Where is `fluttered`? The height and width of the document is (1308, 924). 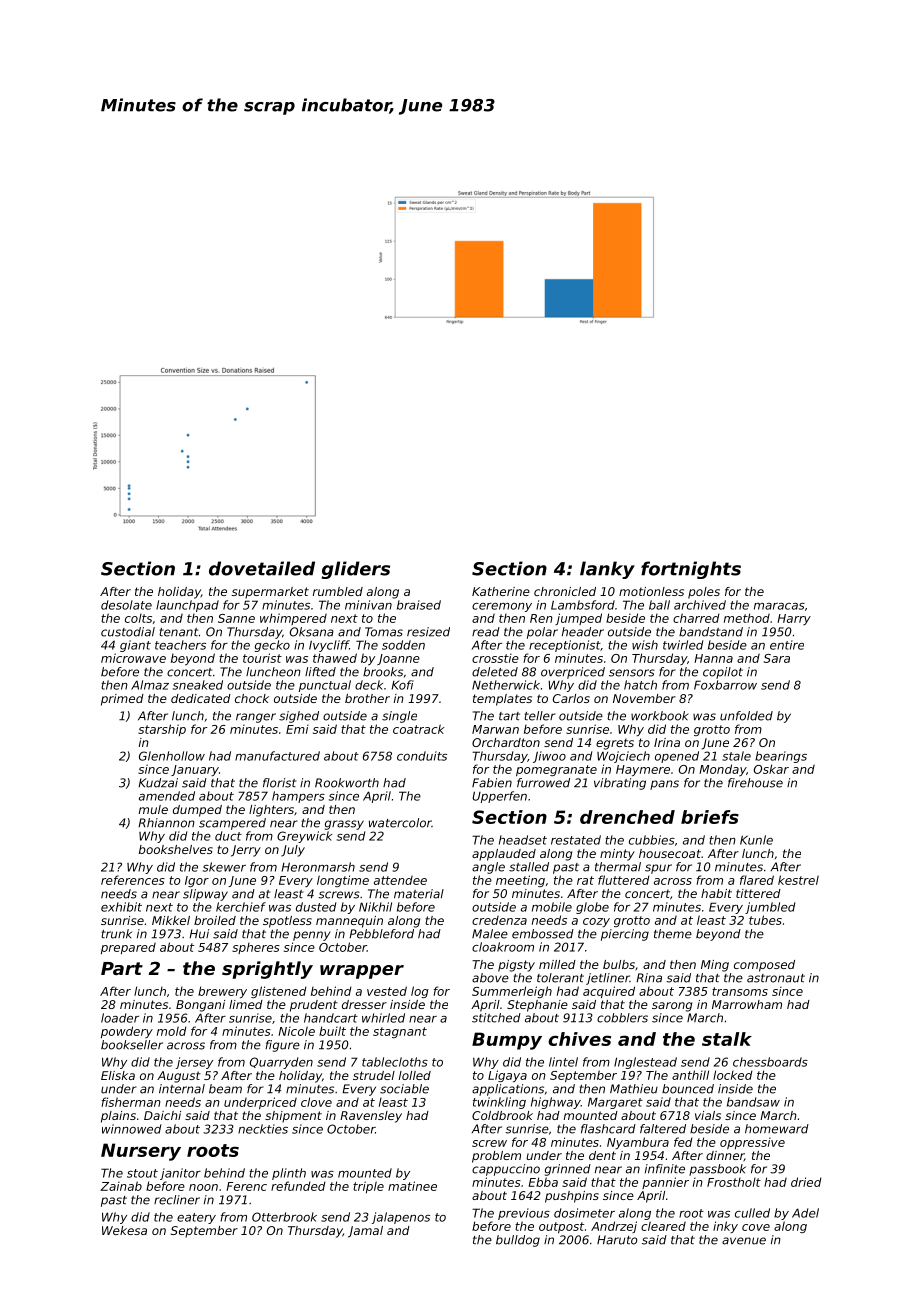 fluttered is located at coordinates (624, 880).
